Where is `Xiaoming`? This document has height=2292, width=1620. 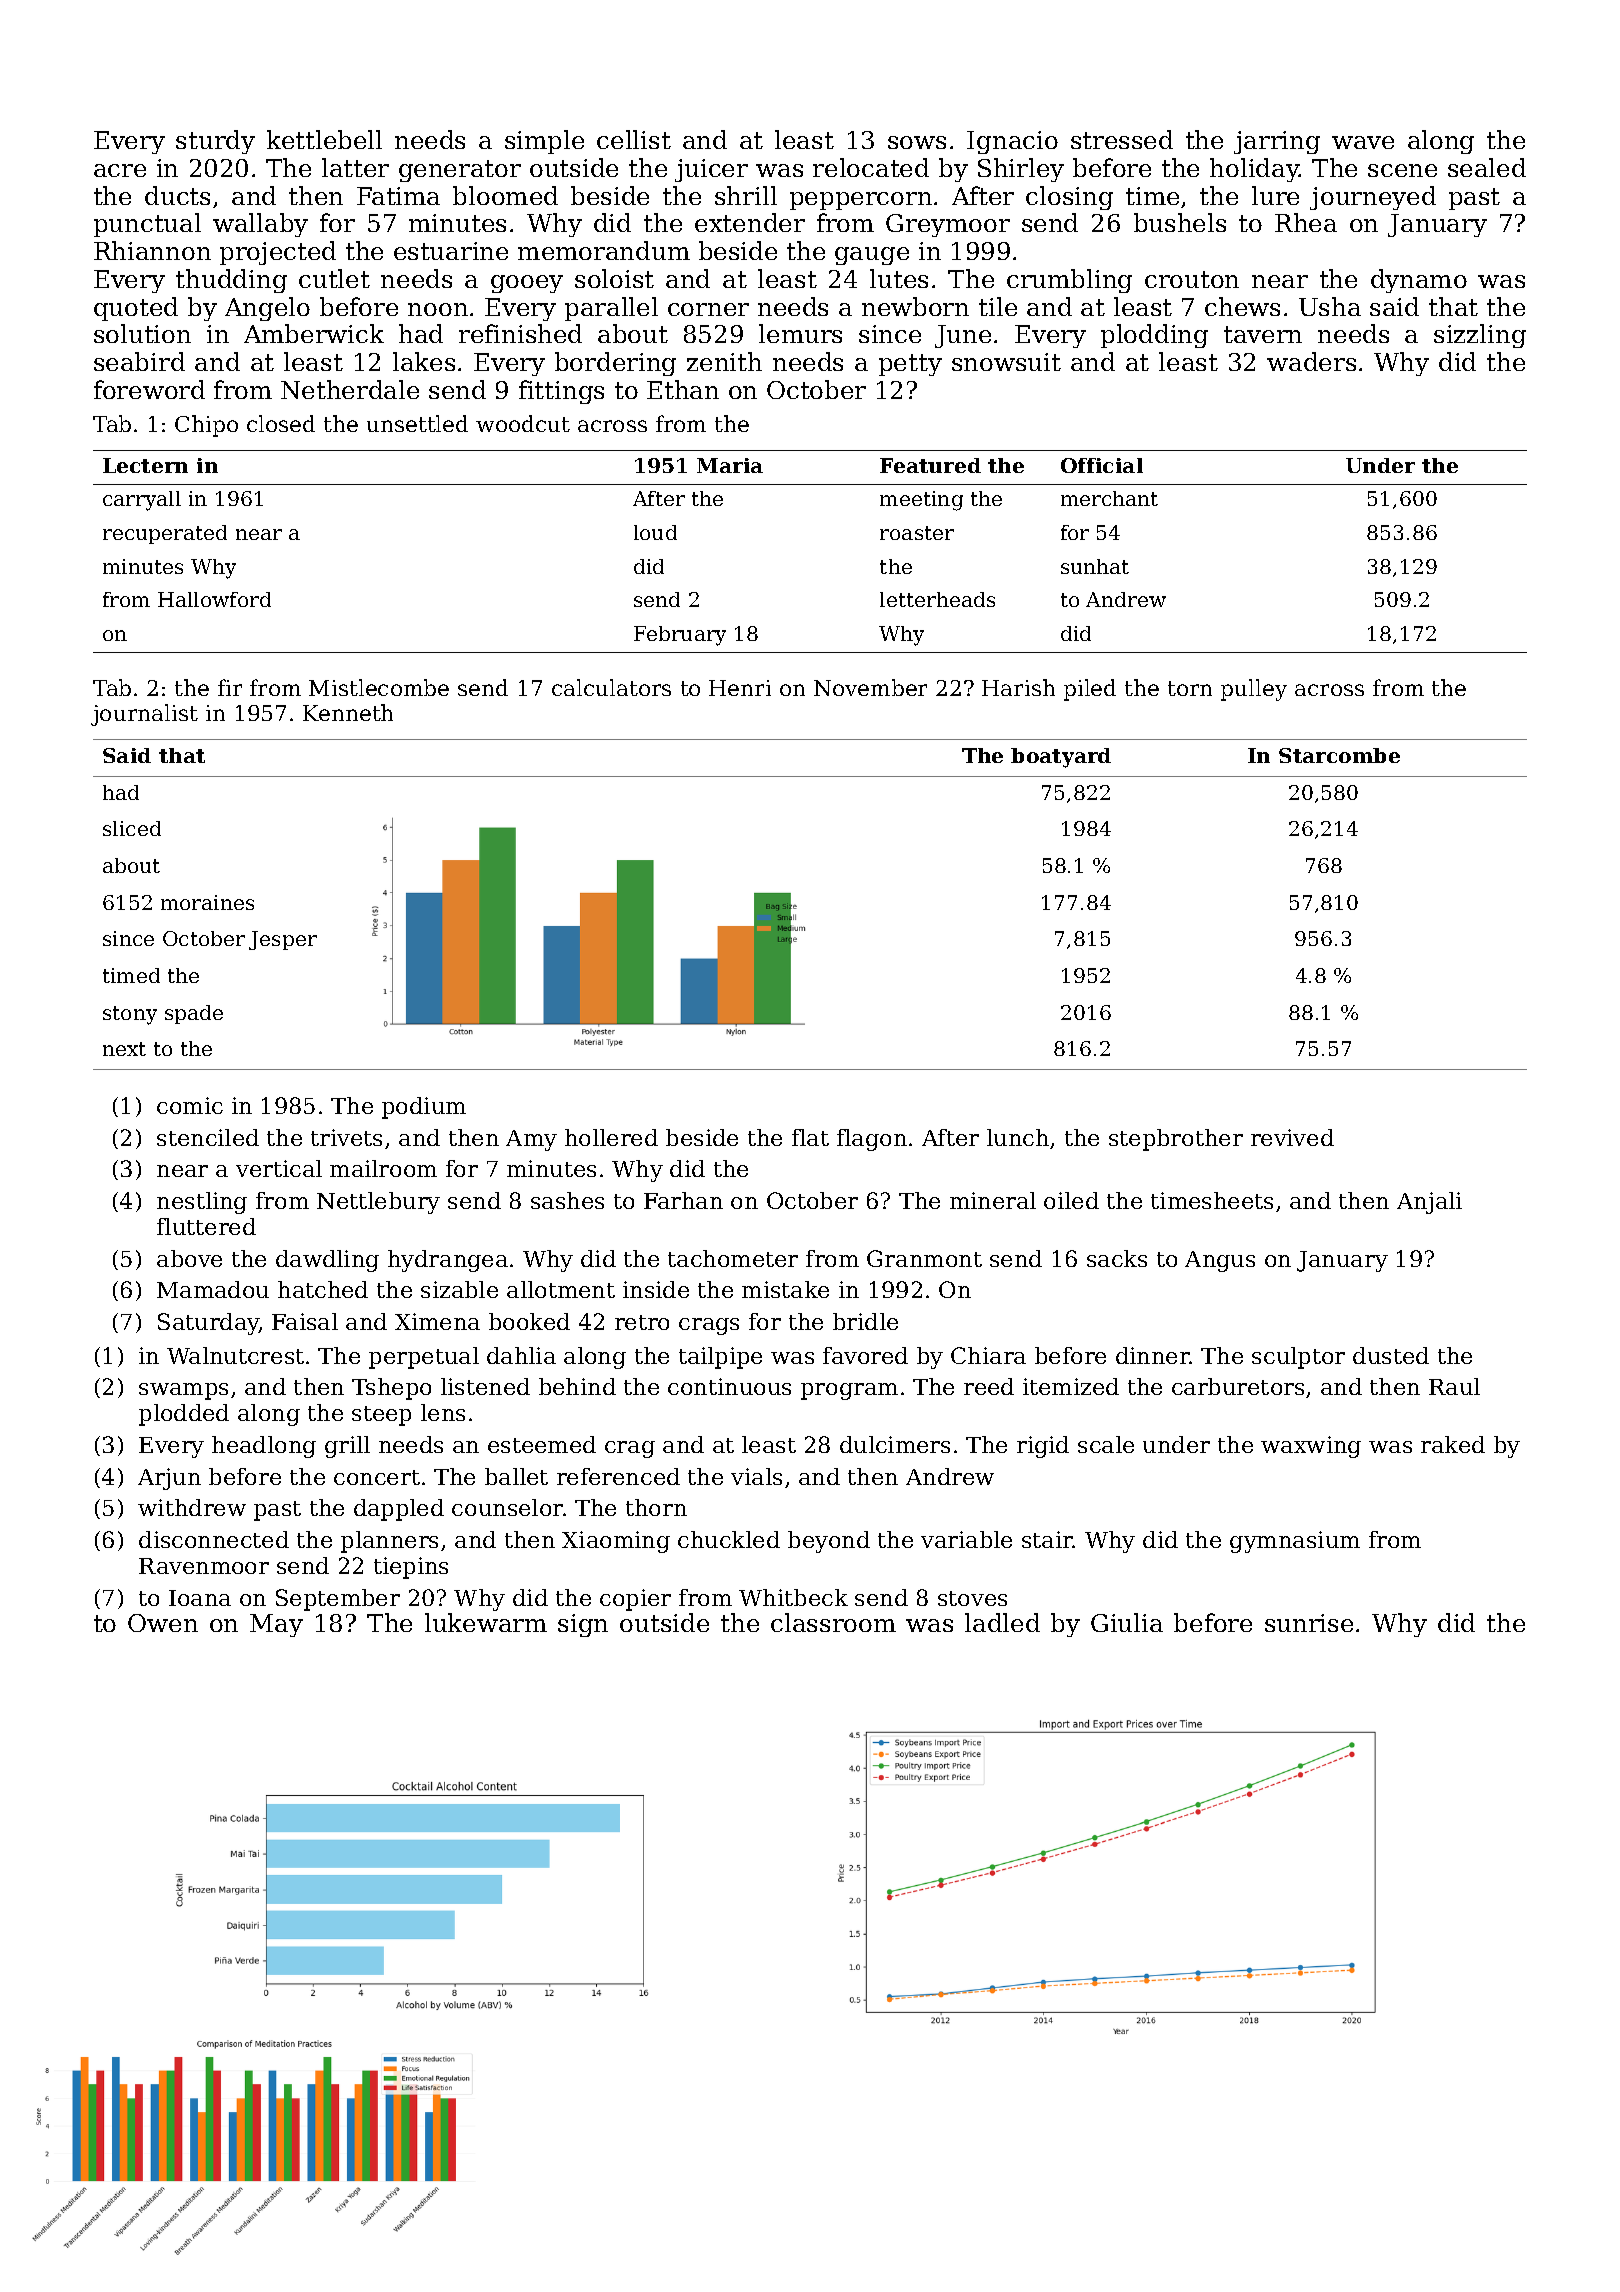 Xiaoming is located at coordinates (616, 1542).
